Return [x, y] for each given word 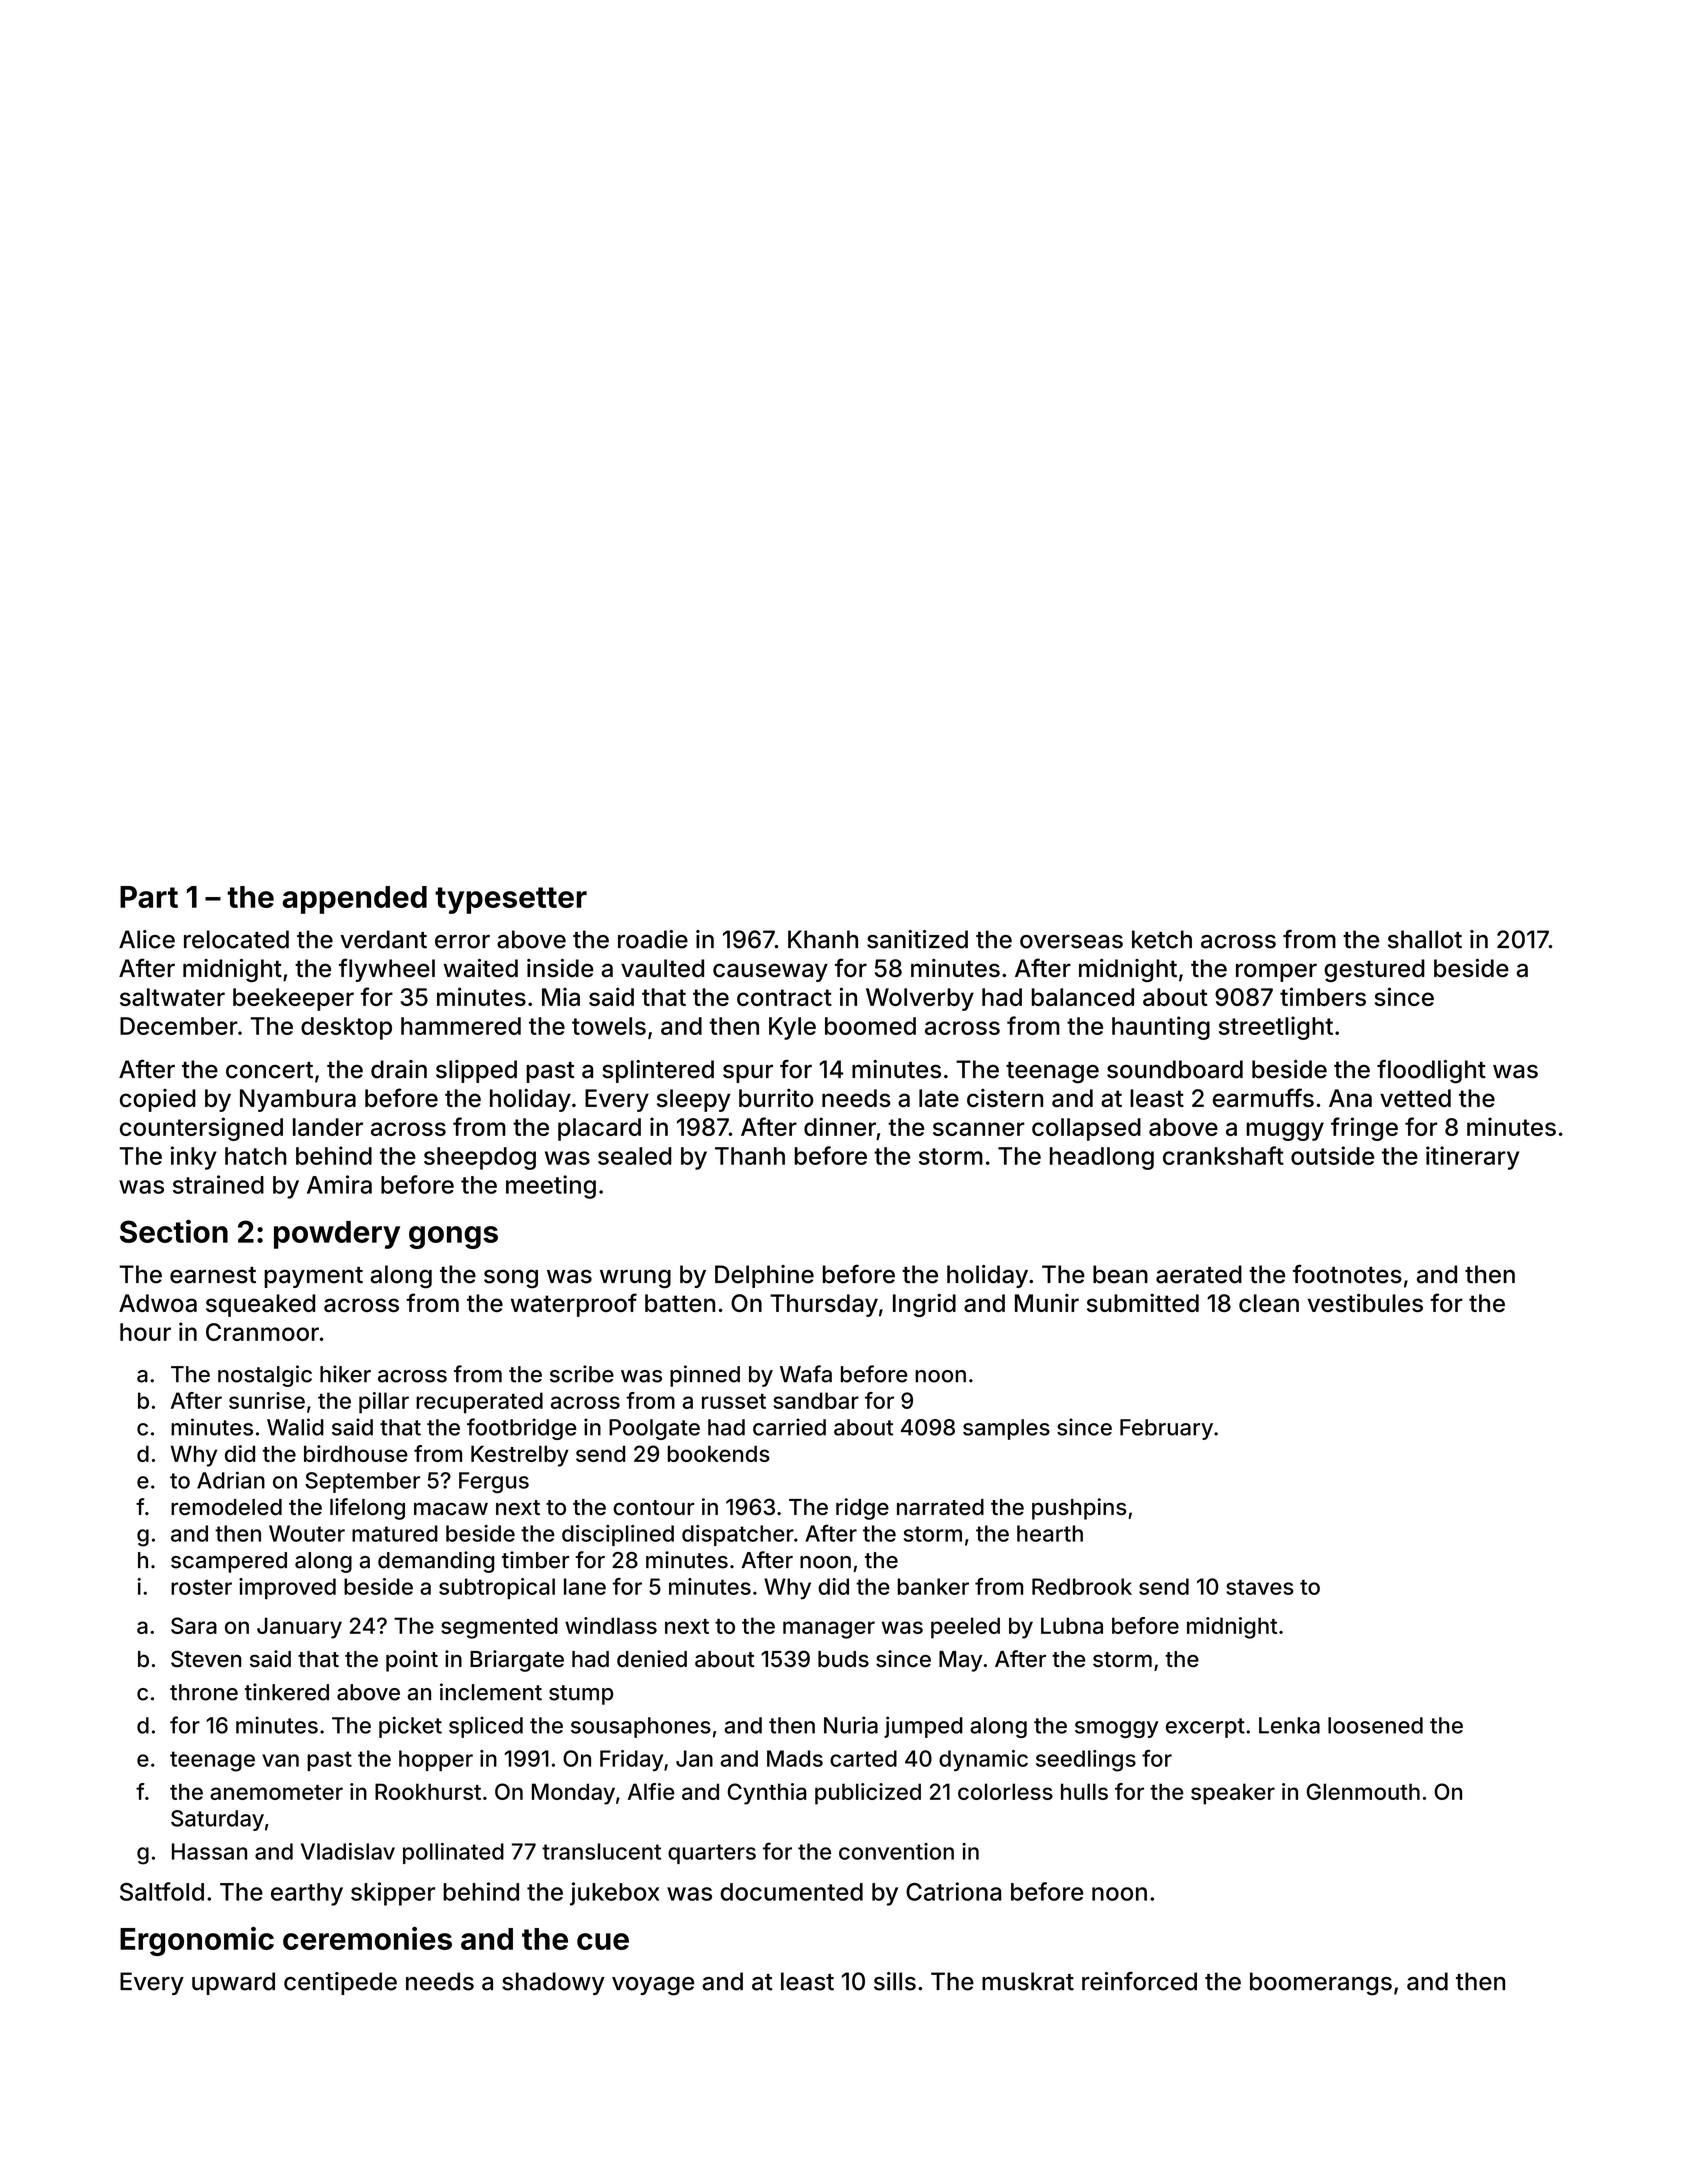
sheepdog [480, 1158]
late [939, 1098]
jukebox [614, 1894]
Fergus [494, 1482]
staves [1260, 1587]
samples [1006, 1429]
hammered [461, 1026]
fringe [1364, 1129]
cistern [1005, 1098]
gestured [1374, 970]
